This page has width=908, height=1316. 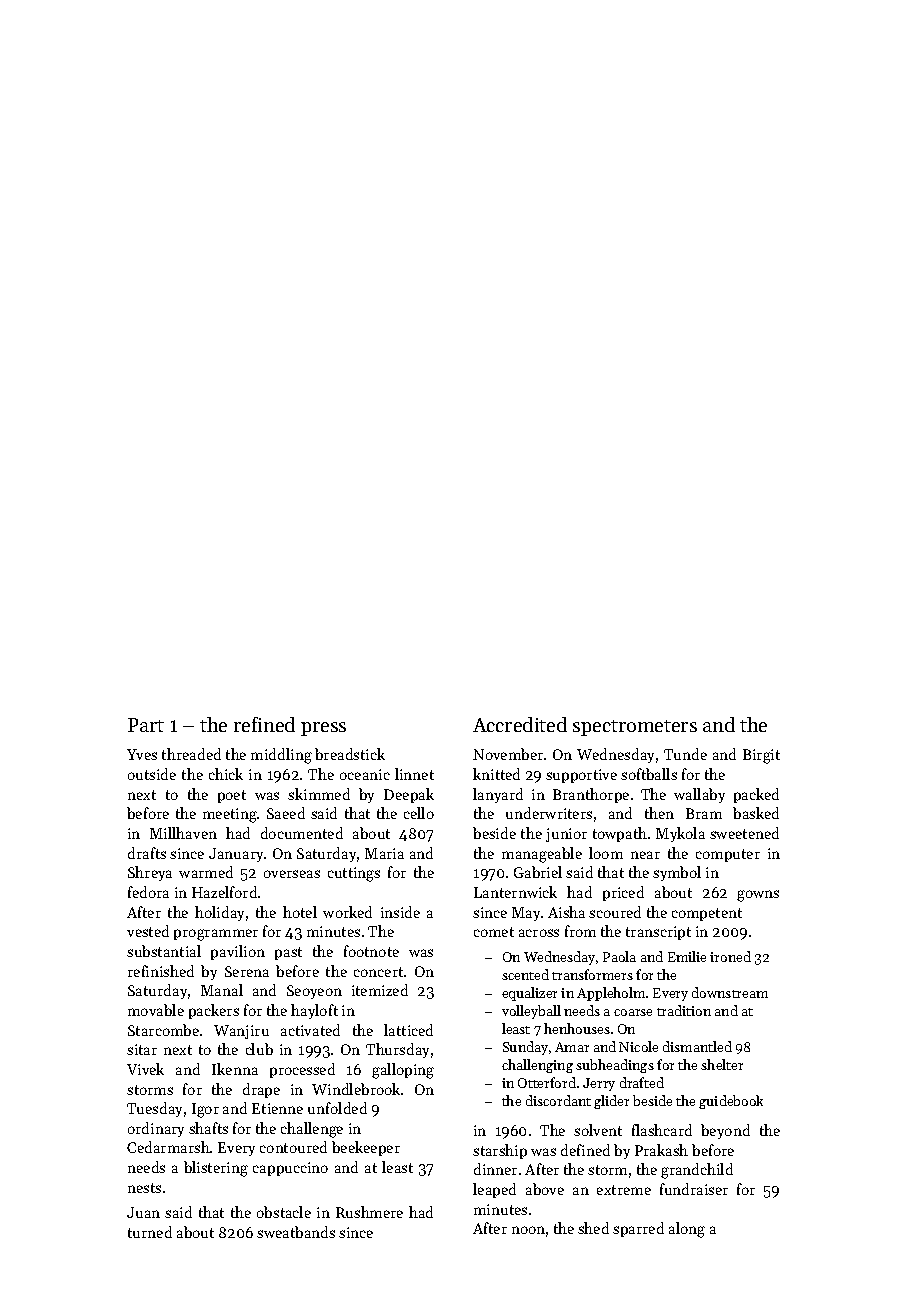 I want to click on press, so click(x=323, y=729).
